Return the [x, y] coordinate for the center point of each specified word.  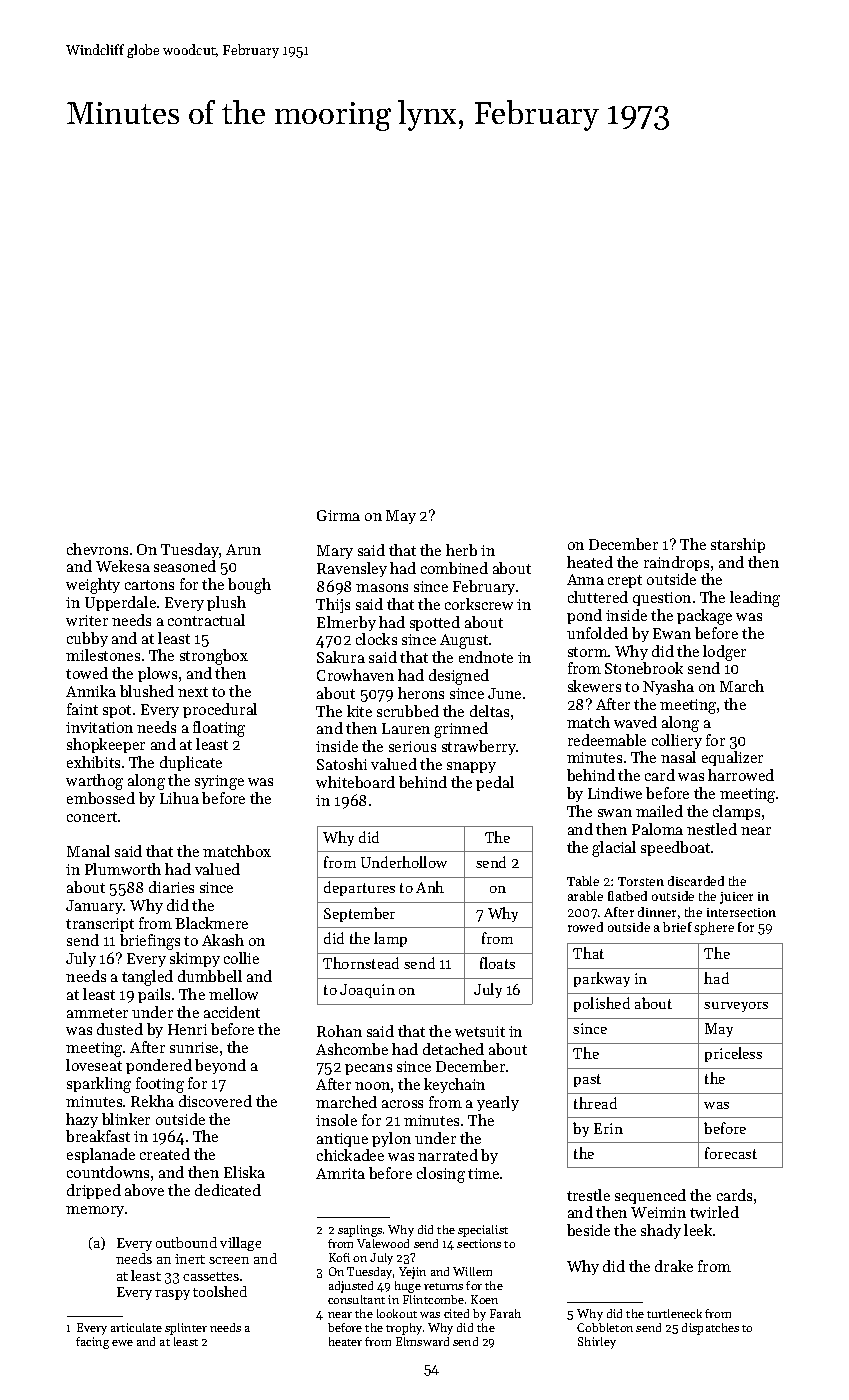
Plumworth [123, 869]
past [587, 1080]
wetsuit [480, 1031]
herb [461, 550]
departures [359, 888]
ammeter [97, 1013]
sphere [714, 928]
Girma [338, 515]
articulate [136, 1327]
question [662, 599]
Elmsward [422, 1341]
